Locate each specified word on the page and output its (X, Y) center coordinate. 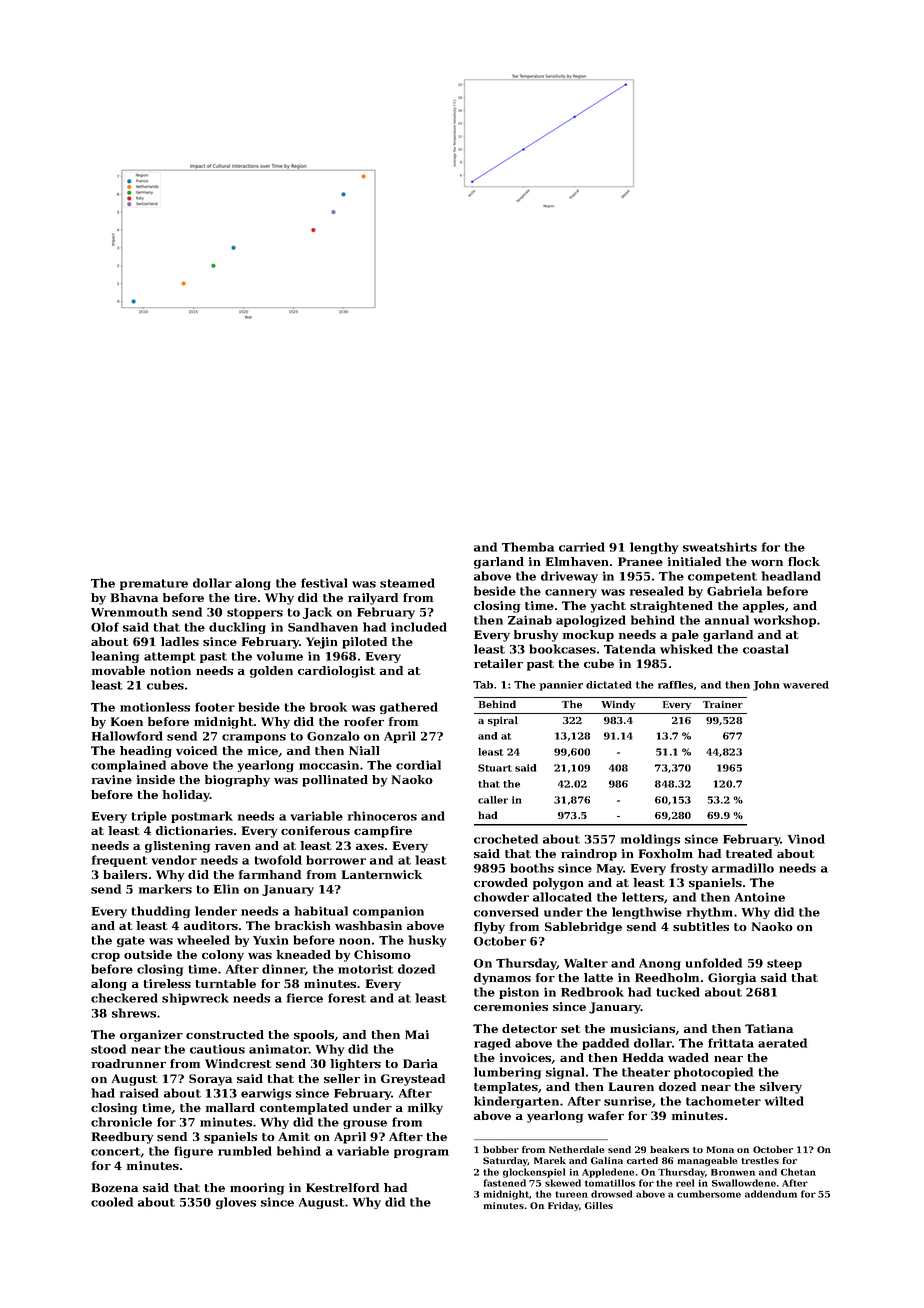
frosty (689, 869)
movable (118, 670)
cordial (418, 765)
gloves (236, 1203)
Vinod (806, 839)
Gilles (599, 1205)
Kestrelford (342, 1187)
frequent (120, 861)
